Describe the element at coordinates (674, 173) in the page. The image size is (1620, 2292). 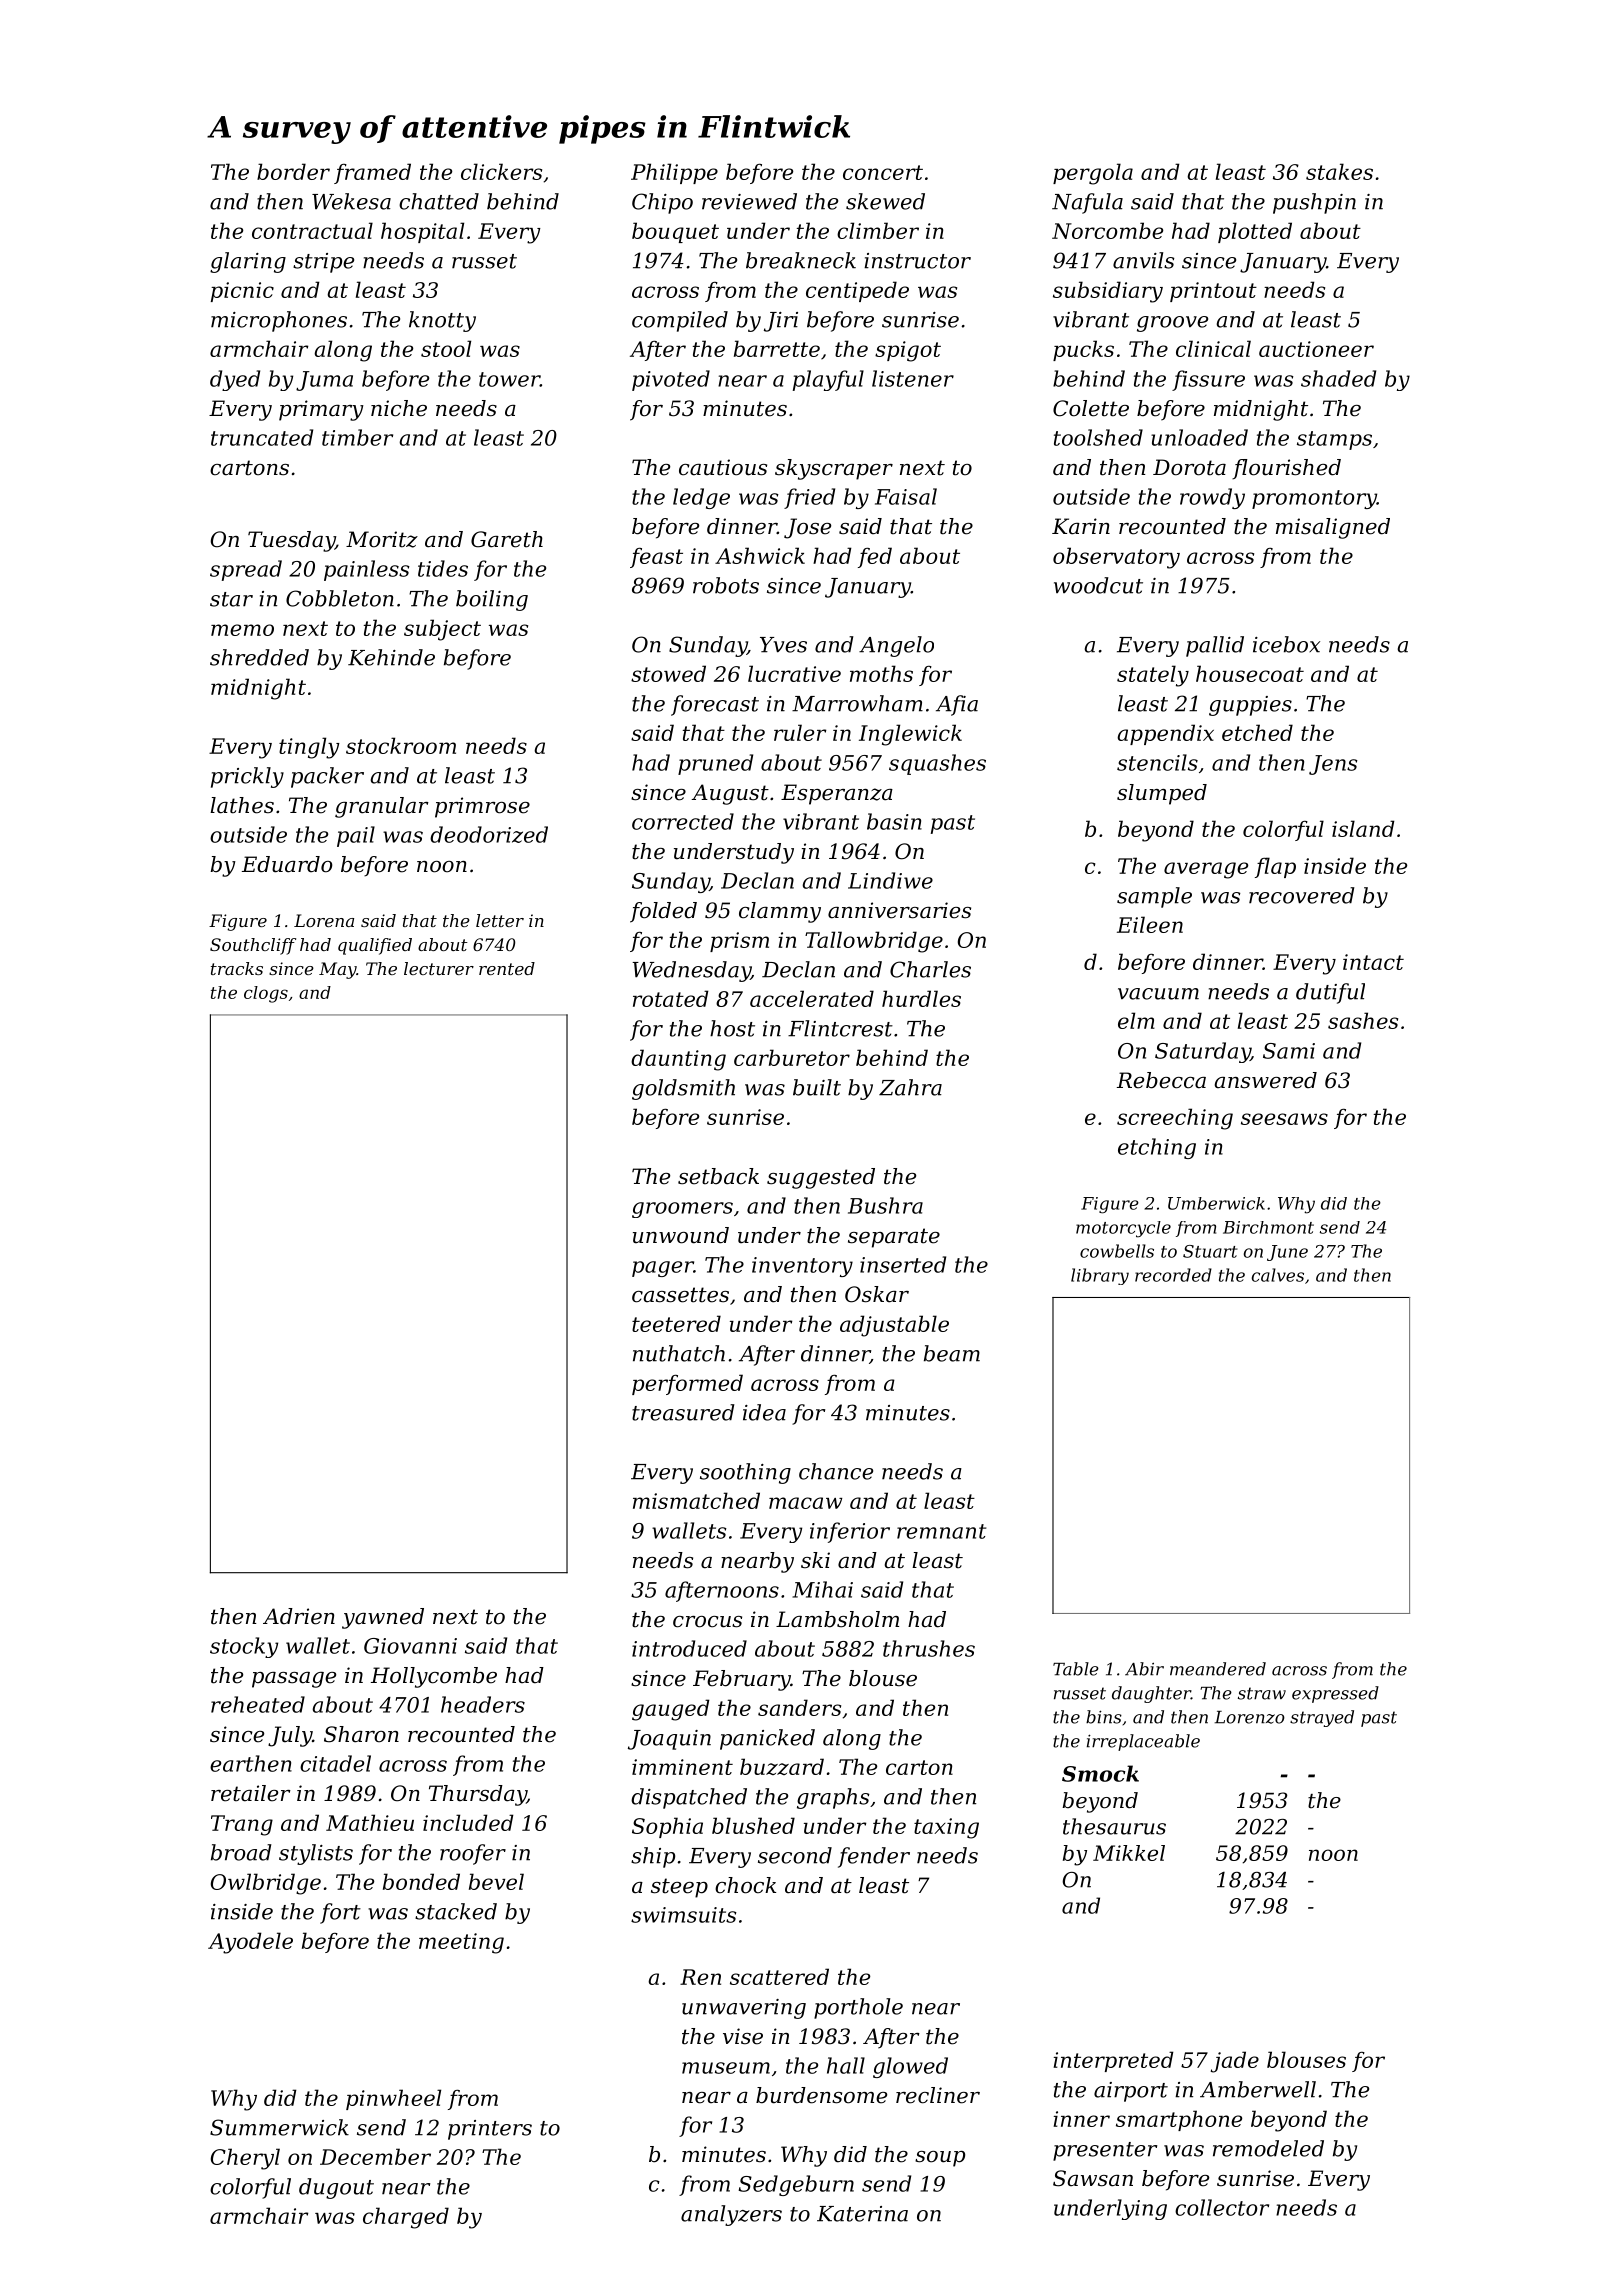
I see `Philippe` at that location.
